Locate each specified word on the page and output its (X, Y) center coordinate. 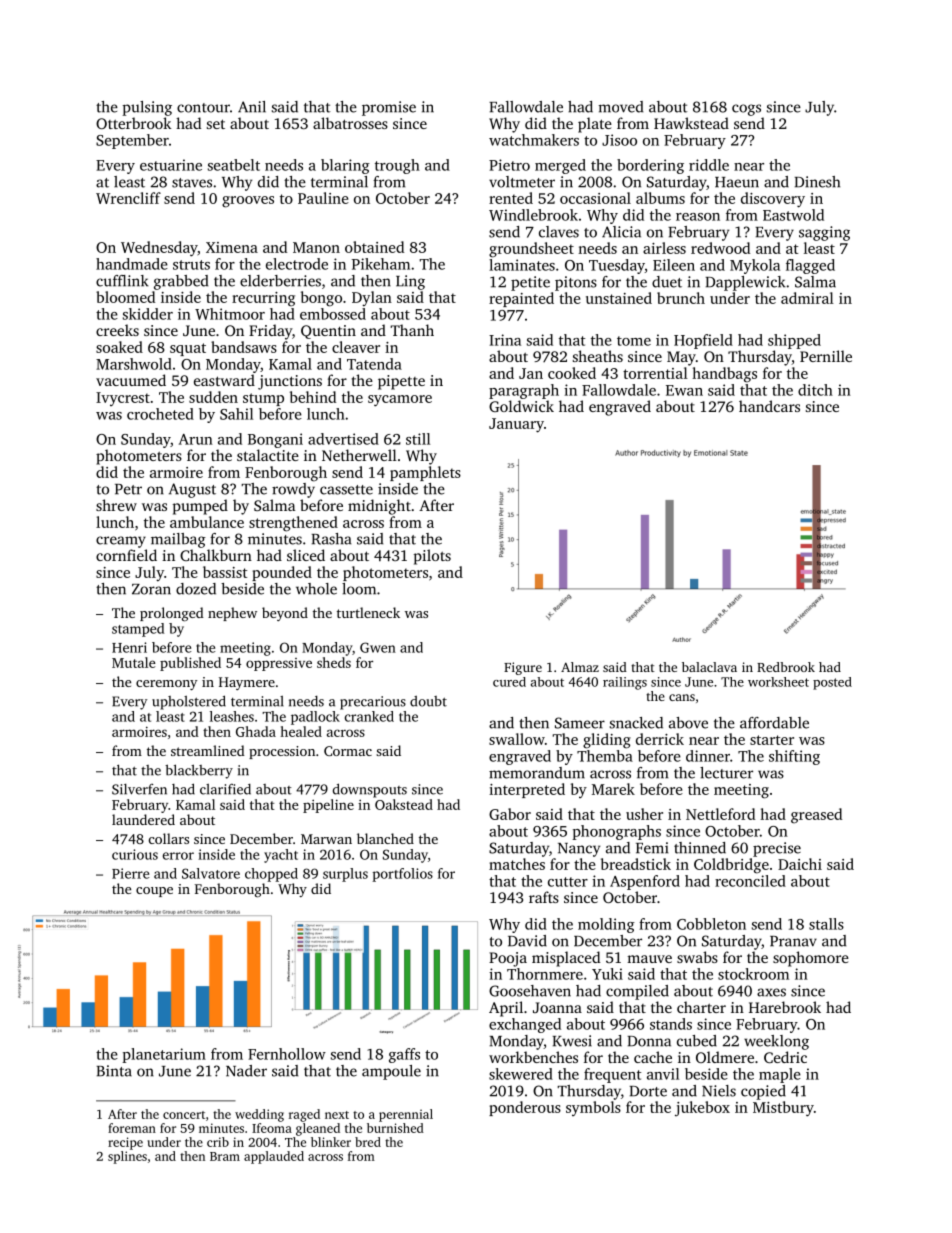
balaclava (709, 667)
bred (368, 1142)
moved (621, 107)
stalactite (268, 455)
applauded (274, 1157)
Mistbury (783, 1109)
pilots (432, 557)
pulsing (147, 108)
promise (389, 108)
